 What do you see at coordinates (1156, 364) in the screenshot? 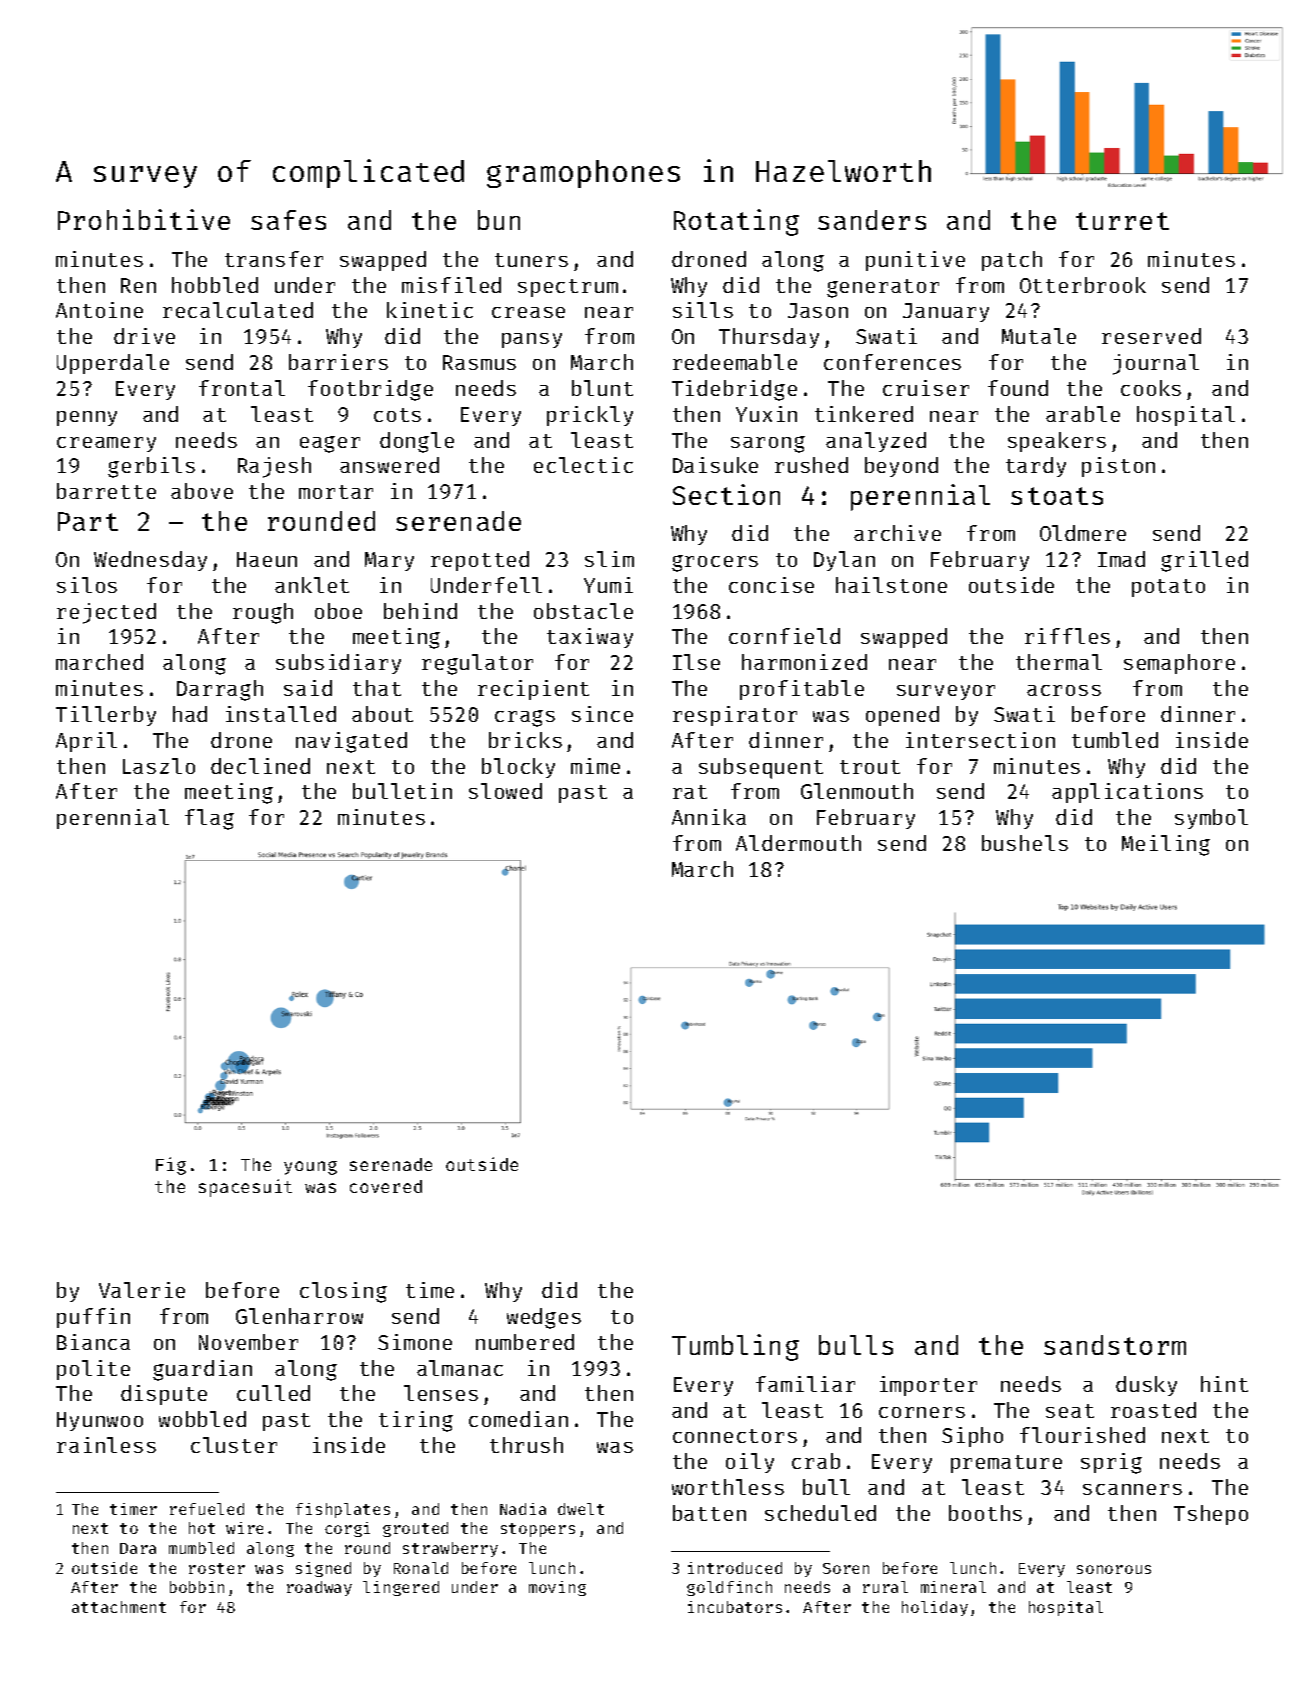
I see `journal` at bounding box center [1156, 364].
